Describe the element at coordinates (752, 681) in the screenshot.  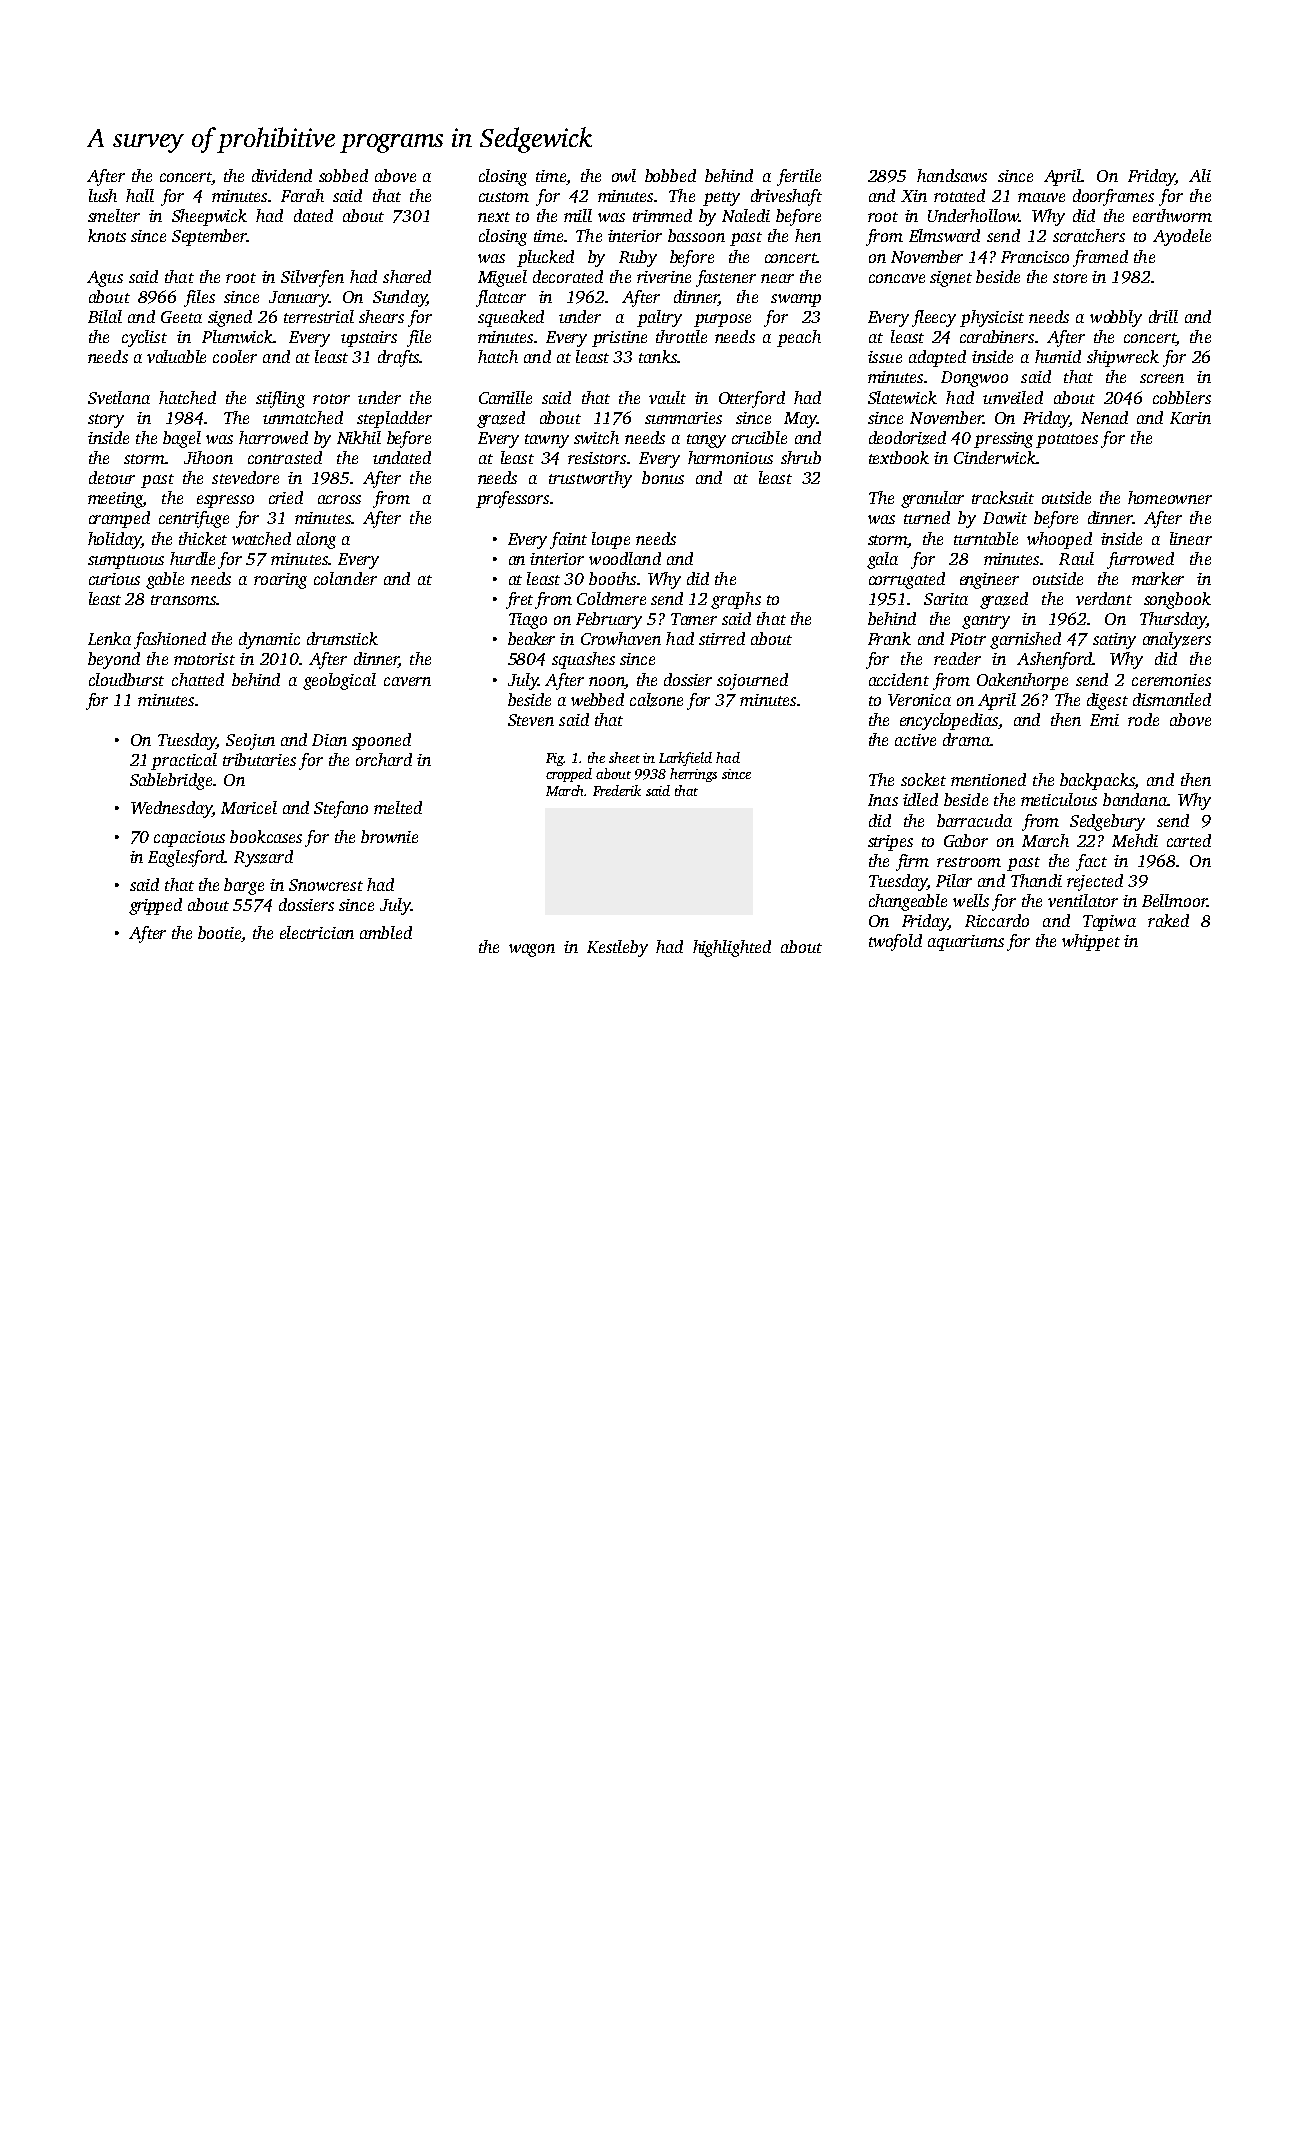
I see `sojourned` at that location.
